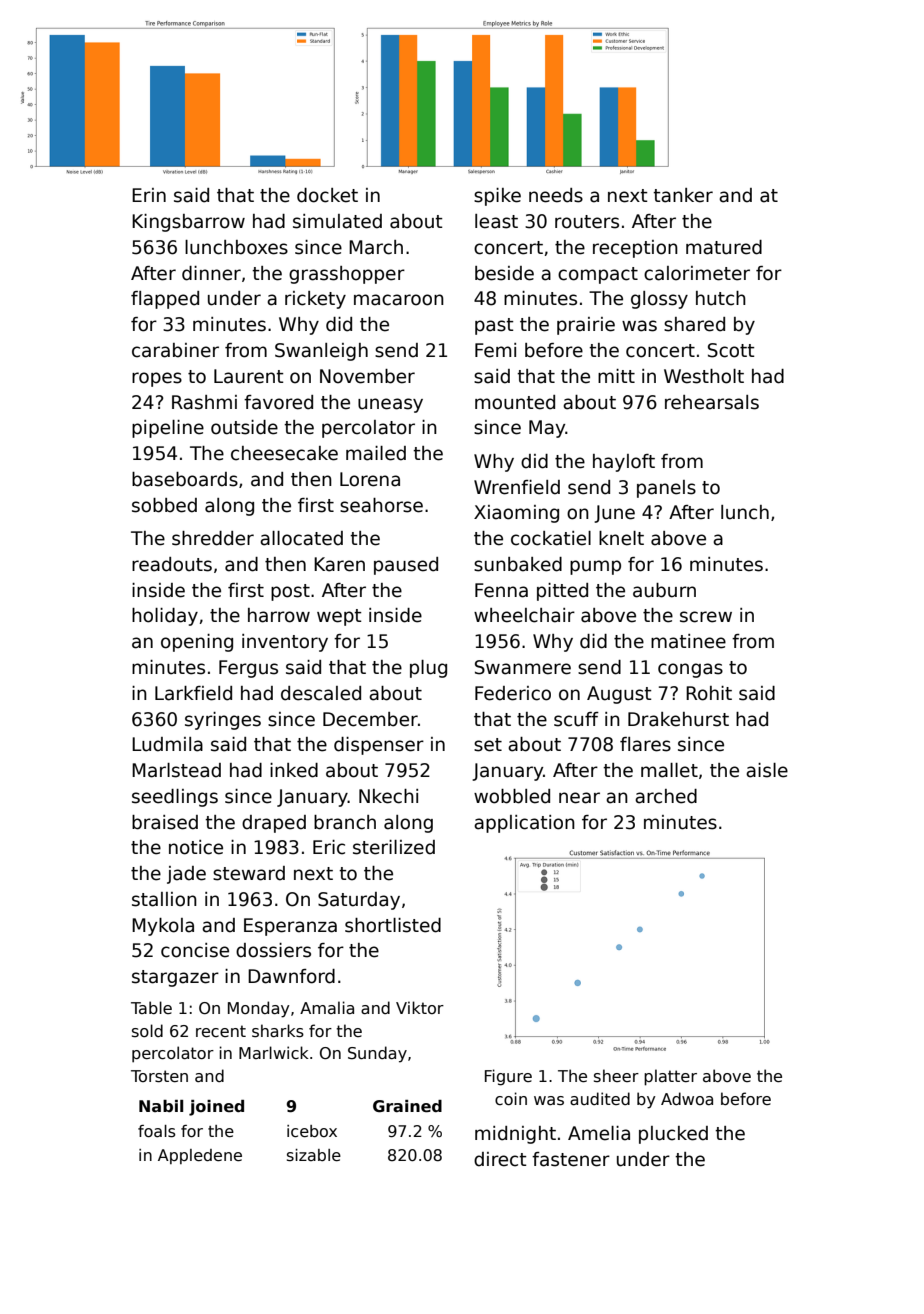 Image resolution: width=924 pixels, height=1314 pixels. I want to click on Marlwick, so click(274, 1052).
